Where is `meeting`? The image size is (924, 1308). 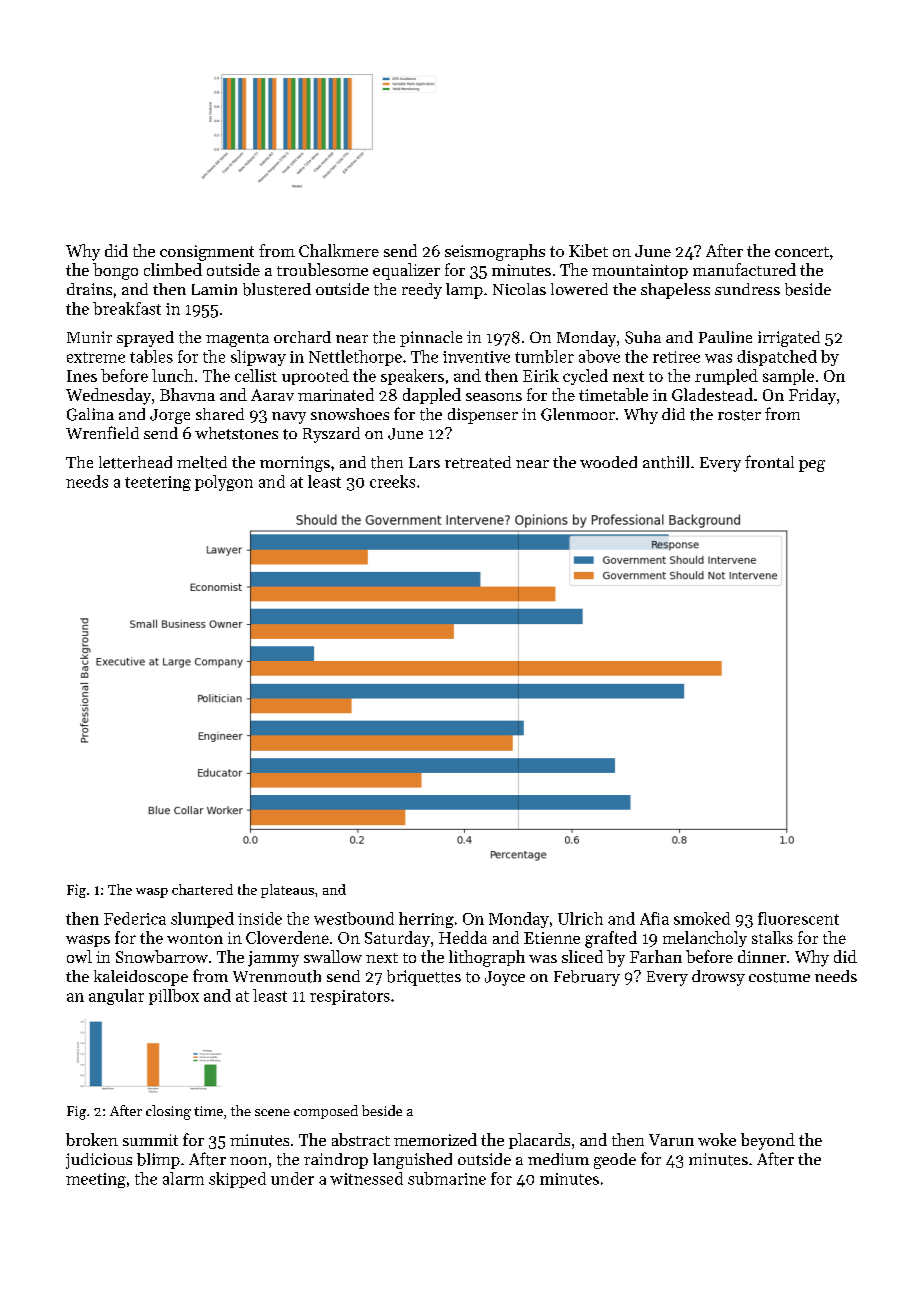 meeting is located at coordinates (96, 1180).
